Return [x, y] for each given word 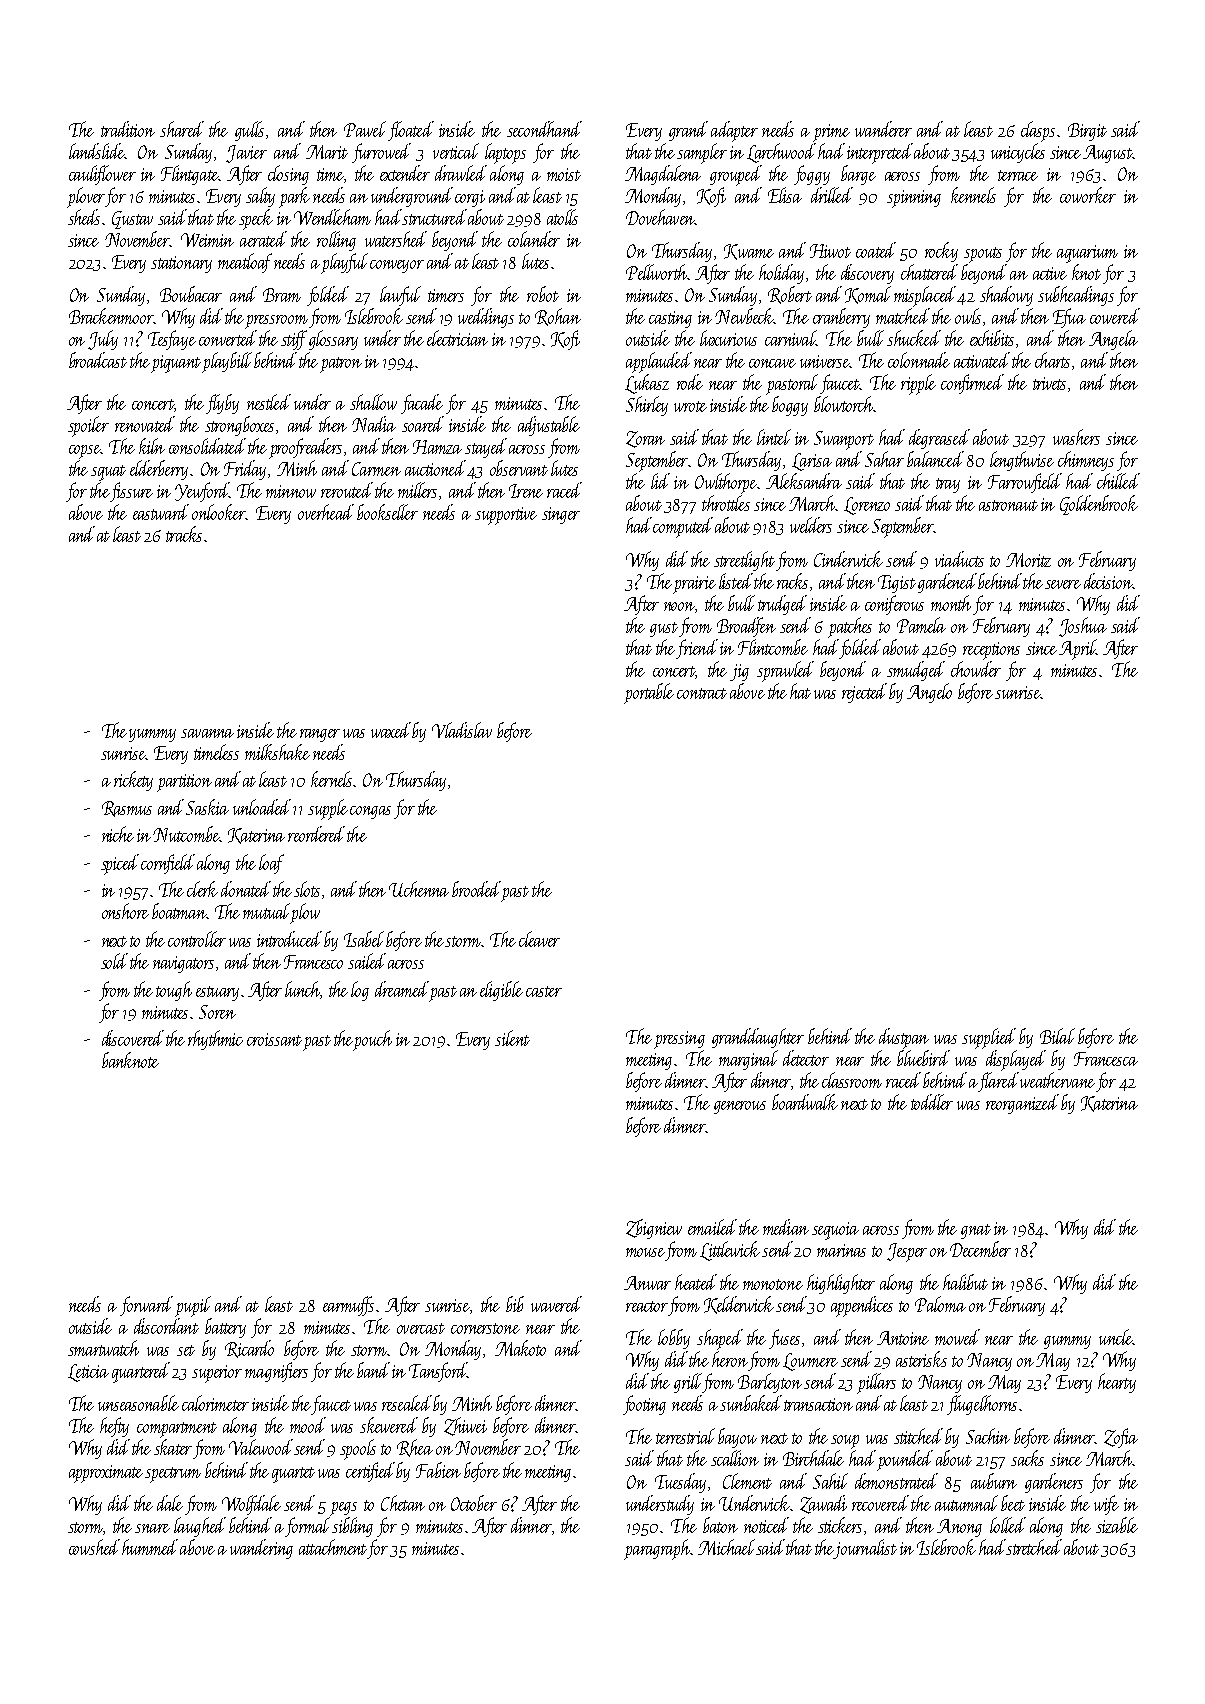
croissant [274, 1039]
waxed [392, 730]
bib [515, 1304]
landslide [96, 151]
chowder [976, 669]
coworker [1088, 195]
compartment [177, 1430]
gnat [976, 1231]
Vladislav [462, 730]
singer [561, 515]
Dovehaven [660, 217]
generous [740, 1107]
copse [84, 452]
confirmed [972, 384]
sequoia [835, 1231]
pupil [193, 1306]
